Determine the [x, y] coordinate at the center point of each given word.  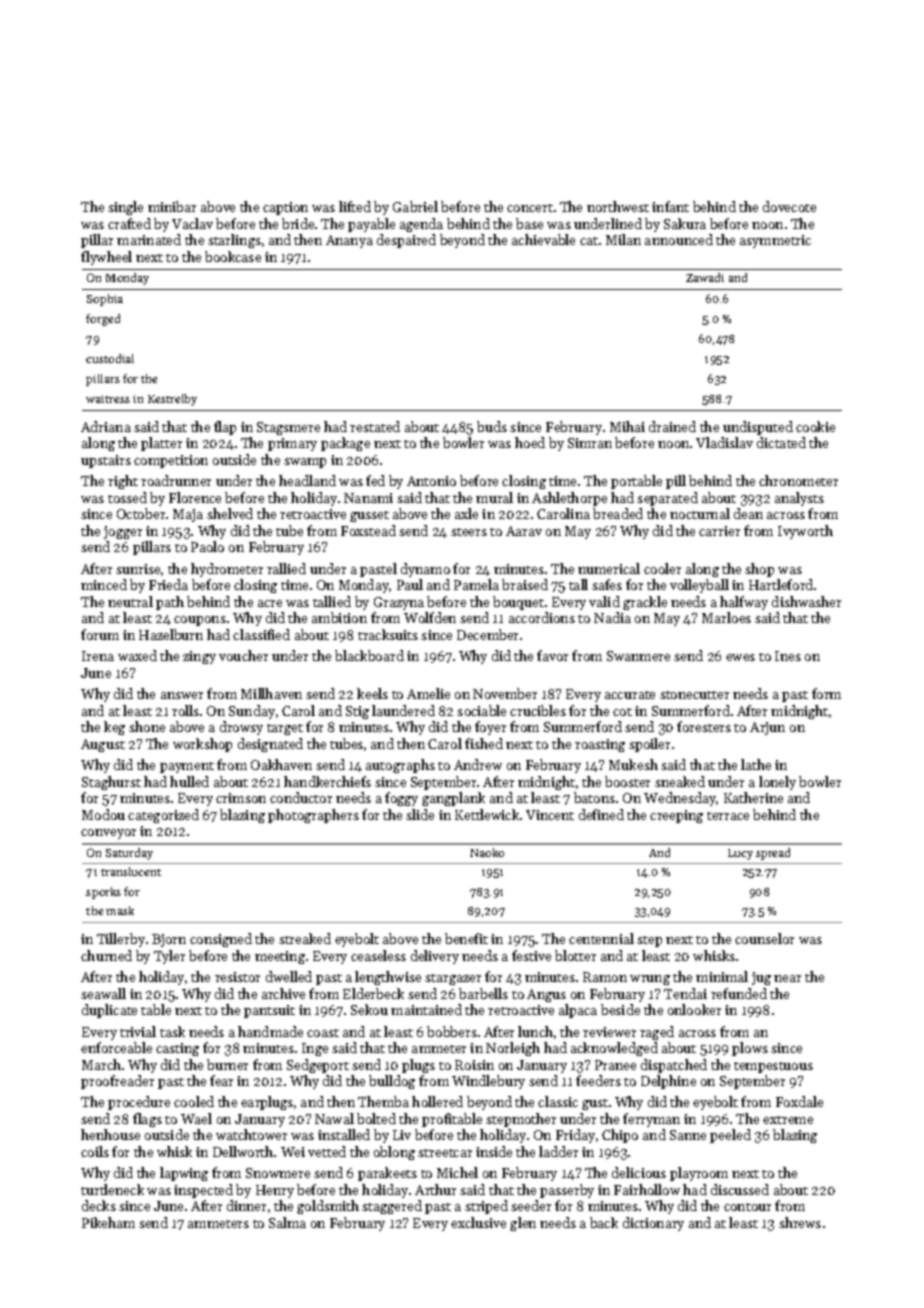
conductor [301, 797]
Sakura [685, 223]
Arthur [435, 1189]
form [826, 693]
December [487, 634]
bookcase [233, 256]
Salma [287, 1222]
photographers [313, 816]
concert [530, 208]
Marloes [726, 617]
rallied [286, 568]
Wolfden [430, 617]
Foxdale [799, 1101]
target [285, 729]
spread [773, 854]
